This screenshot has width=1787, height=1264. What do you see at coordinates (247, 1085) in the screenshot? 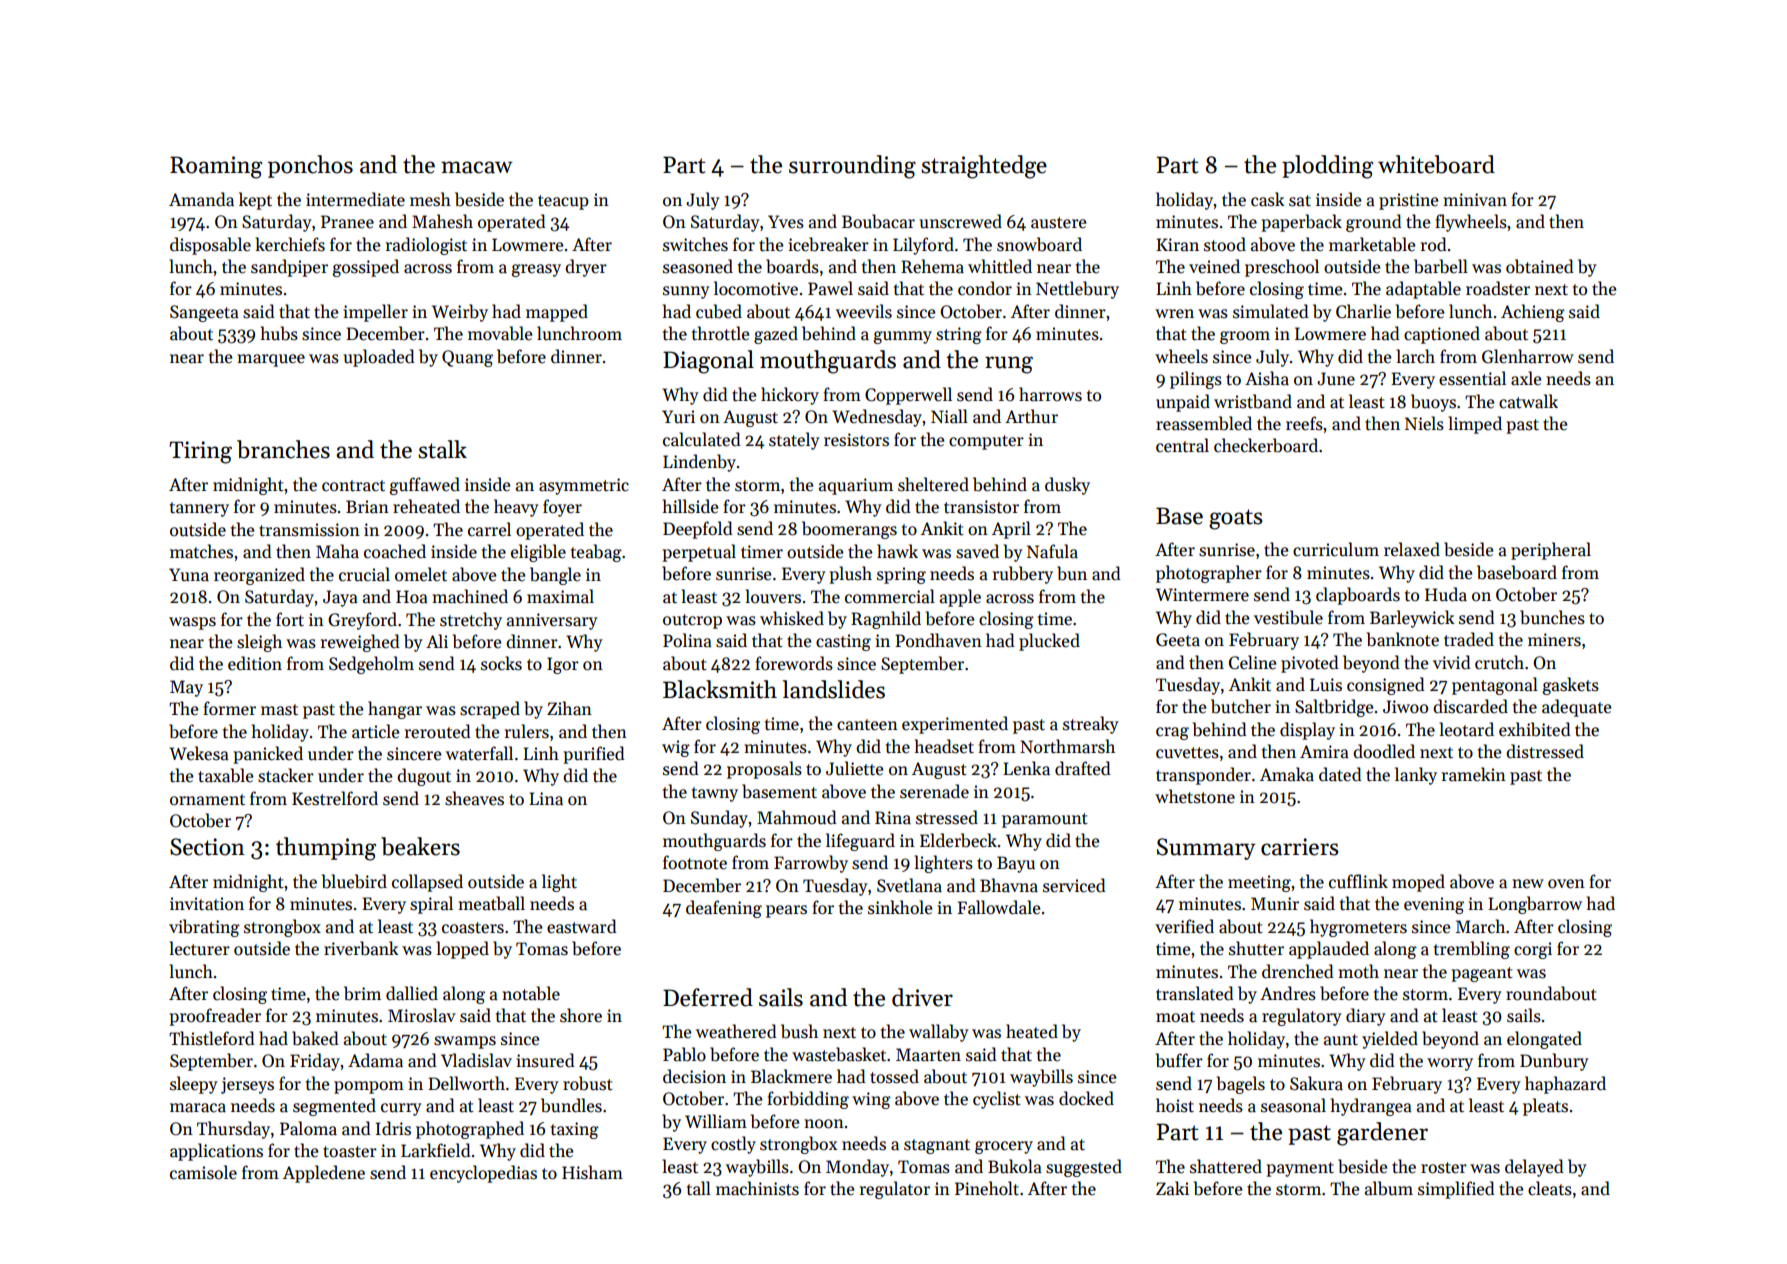
I see `jerseys` at bounding box center [247, 1085].
